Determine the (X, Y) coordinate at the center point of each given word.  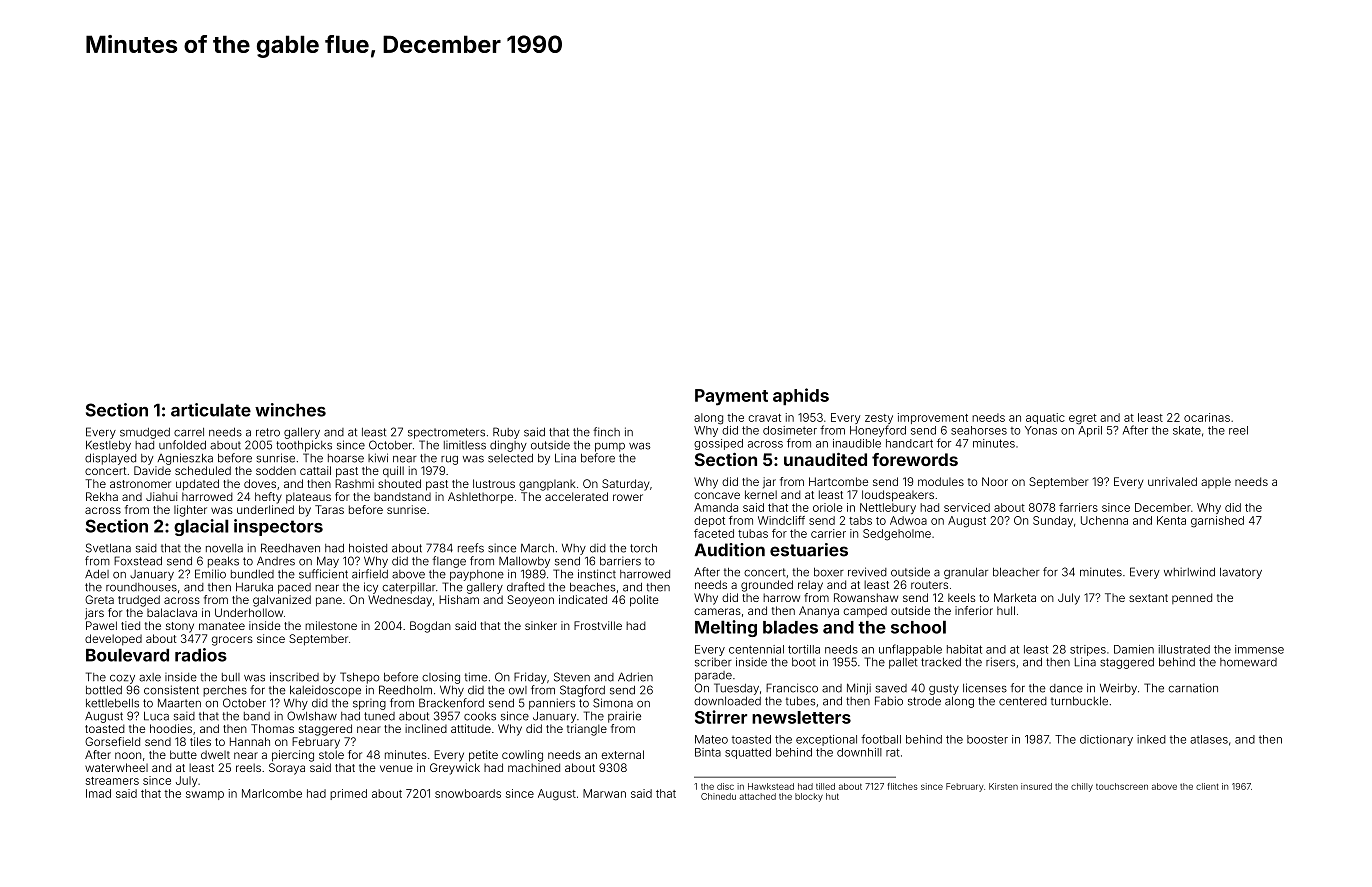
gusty (944, 689)
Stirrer (721, 717)
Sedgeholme (897, 535)
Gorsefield (112, 741)
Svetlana (108, 548)
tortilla (804, 649)
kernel (761, 494)
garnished (1217, 522)
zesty (879, 419)
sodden (276, 470)
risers (1000, 662)
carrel (189, 432)
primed (348, 794)
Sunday (1053, 521)
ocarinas (1207, 417)
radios (201, 655)
